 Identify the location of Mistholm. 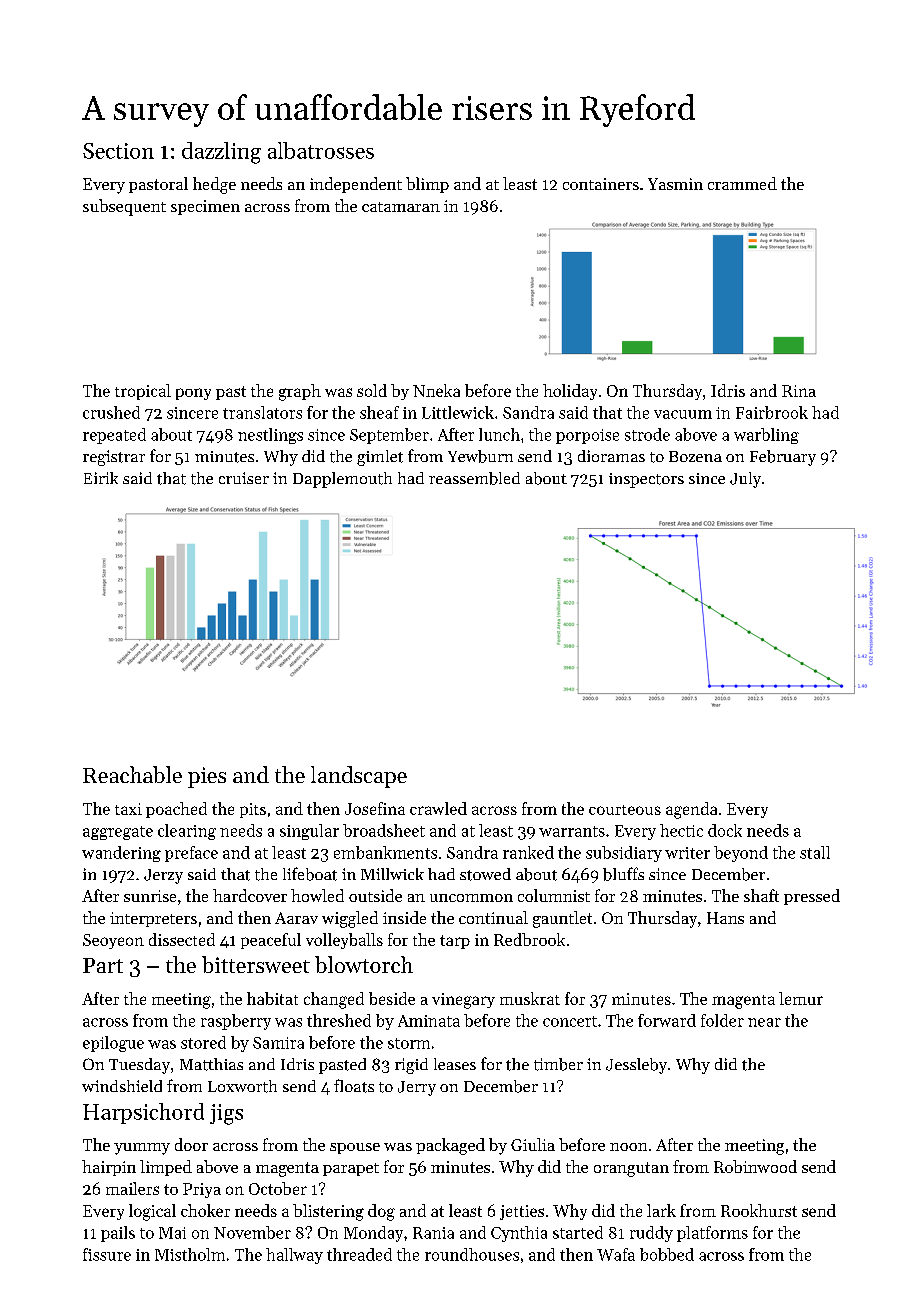
(190, 1254).
